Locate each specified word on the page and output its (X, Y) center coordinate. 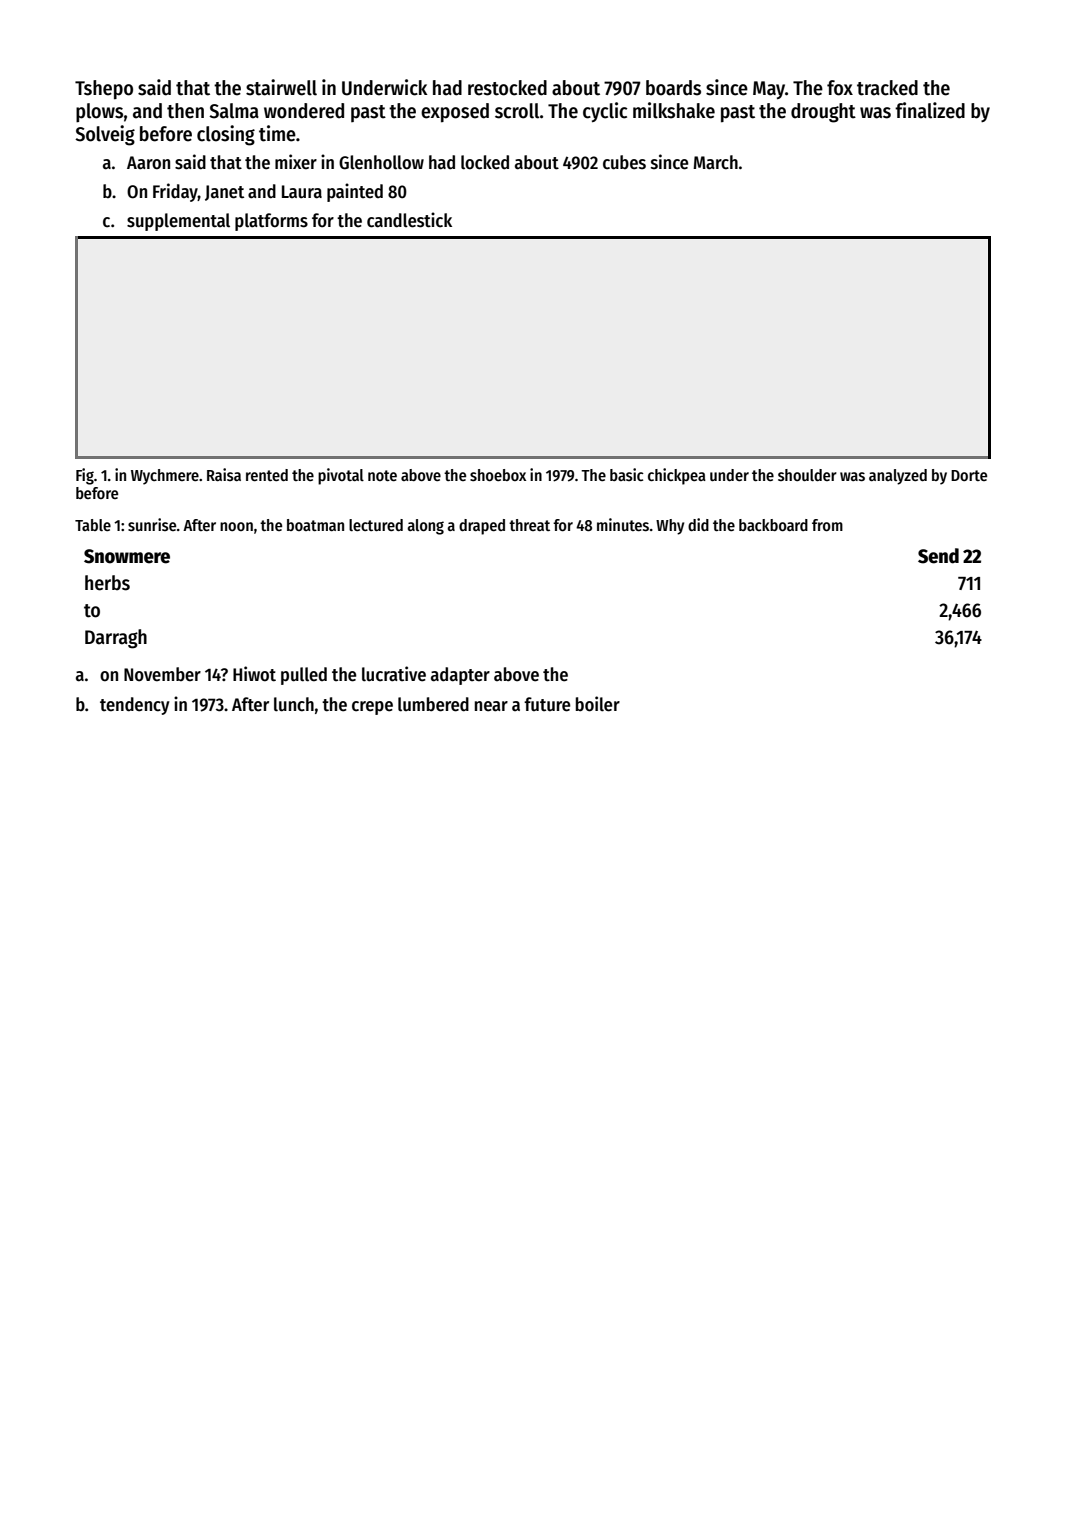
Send (938, 556)
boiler (598, 704)
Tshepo (104, 90)
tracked (887, 88)
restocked (507, 88)
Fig (85, 476)
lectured (376, 525)
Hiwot (254, 674)
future (547, 704)
